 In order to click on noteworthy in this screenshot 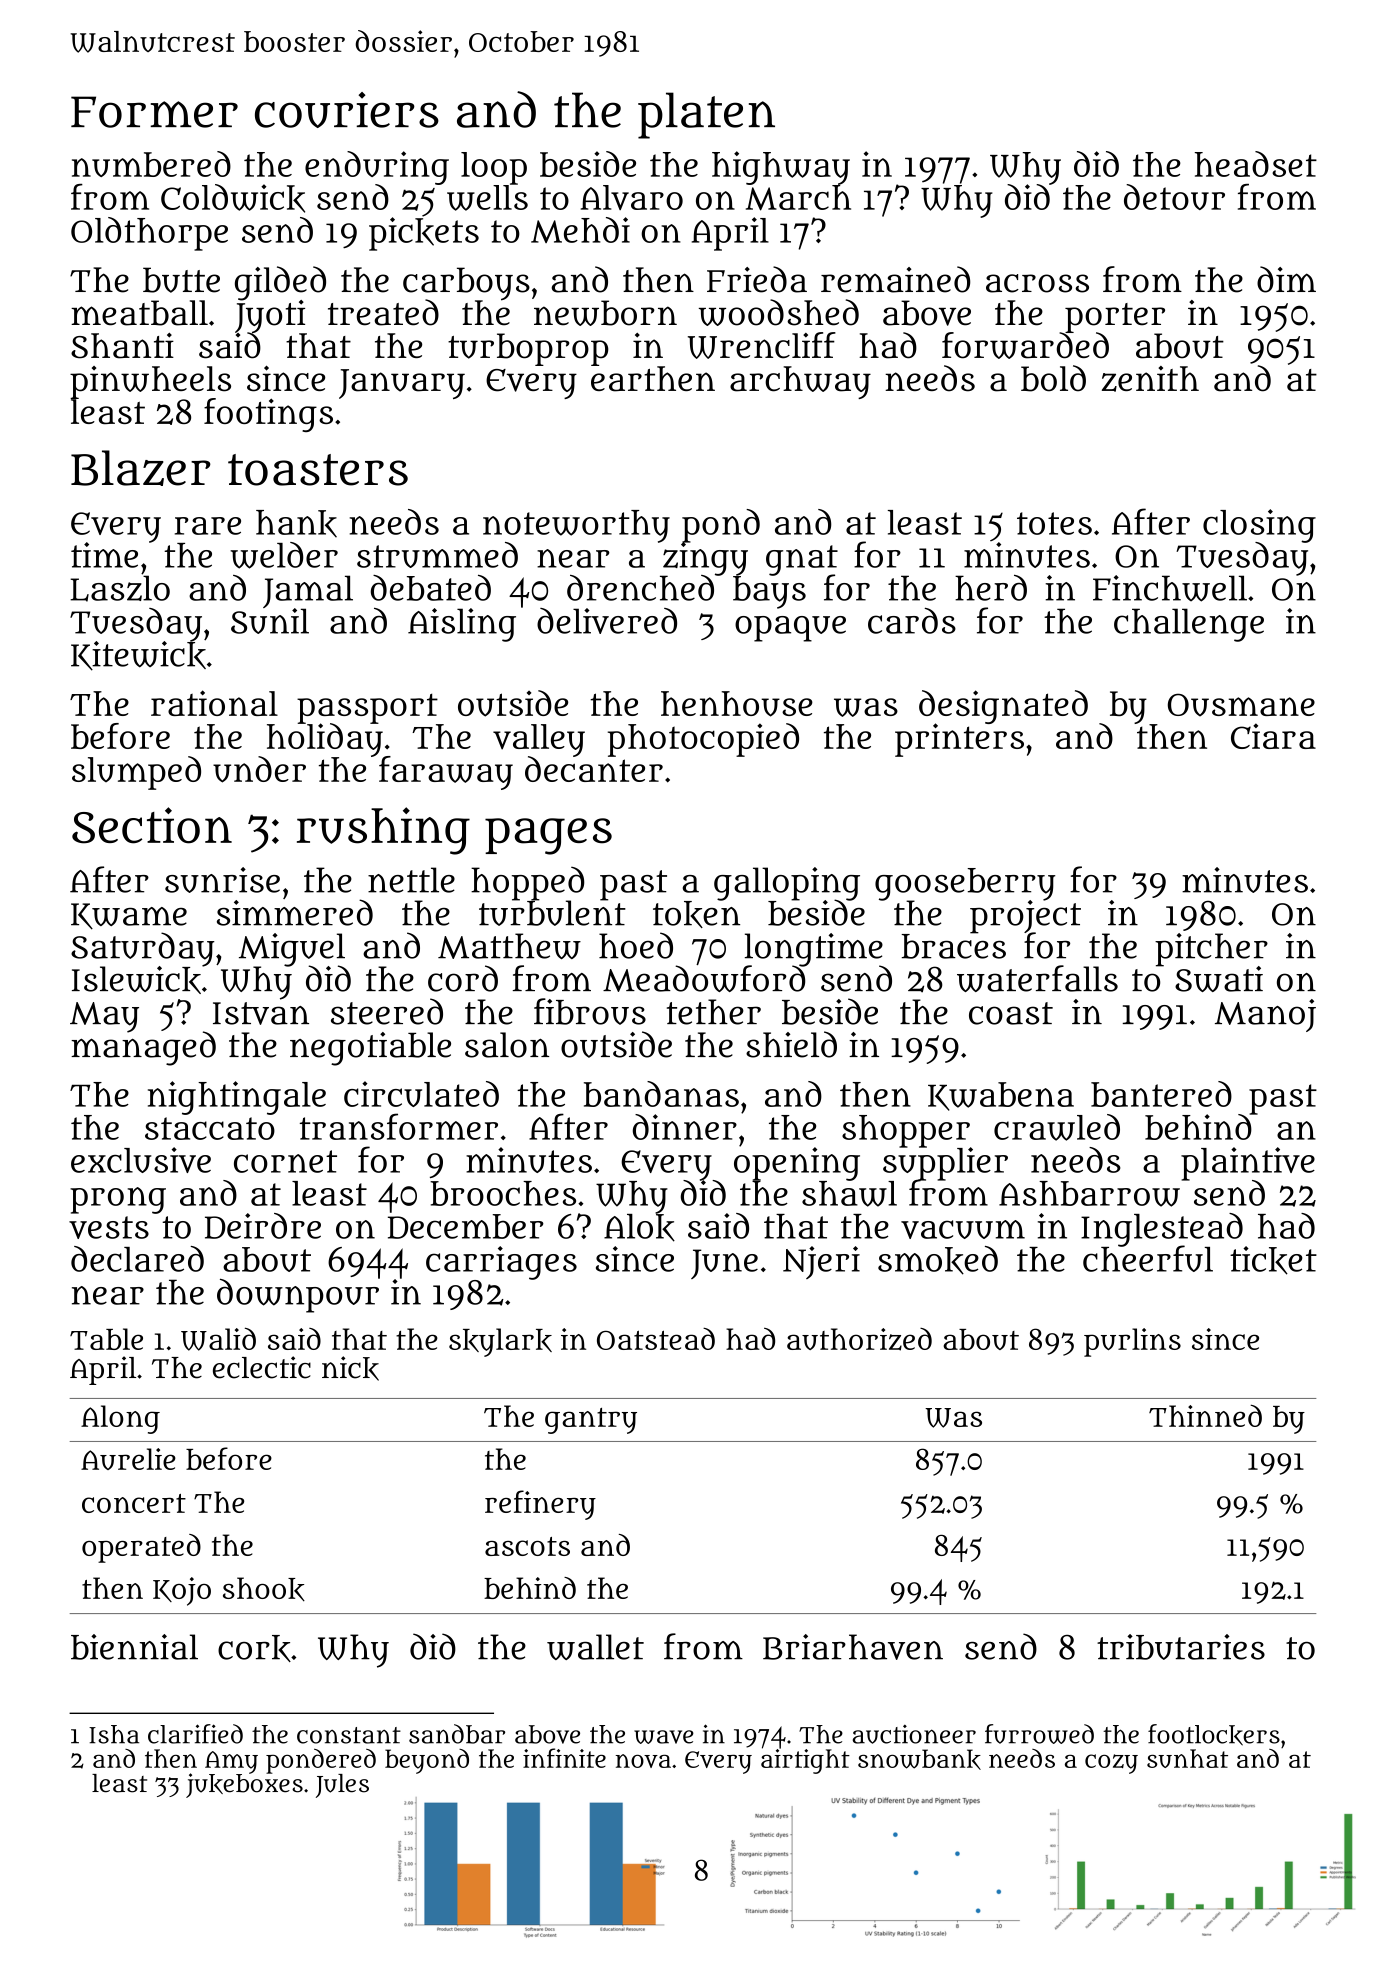, I will do `click(576, 526)`.
